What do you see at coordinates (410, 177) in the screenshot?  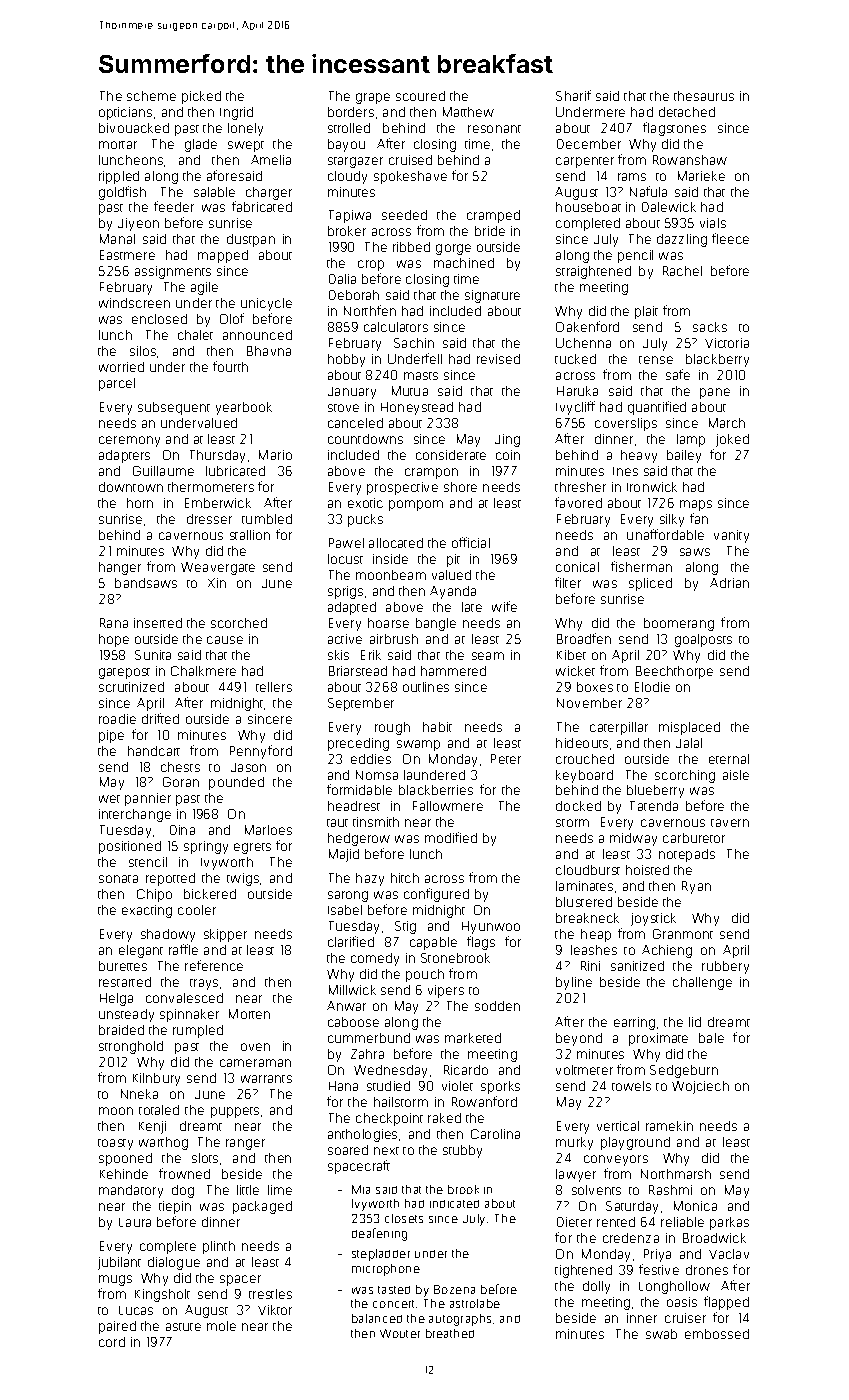 I see `spokeshave` at bounding box center [410, 177].
